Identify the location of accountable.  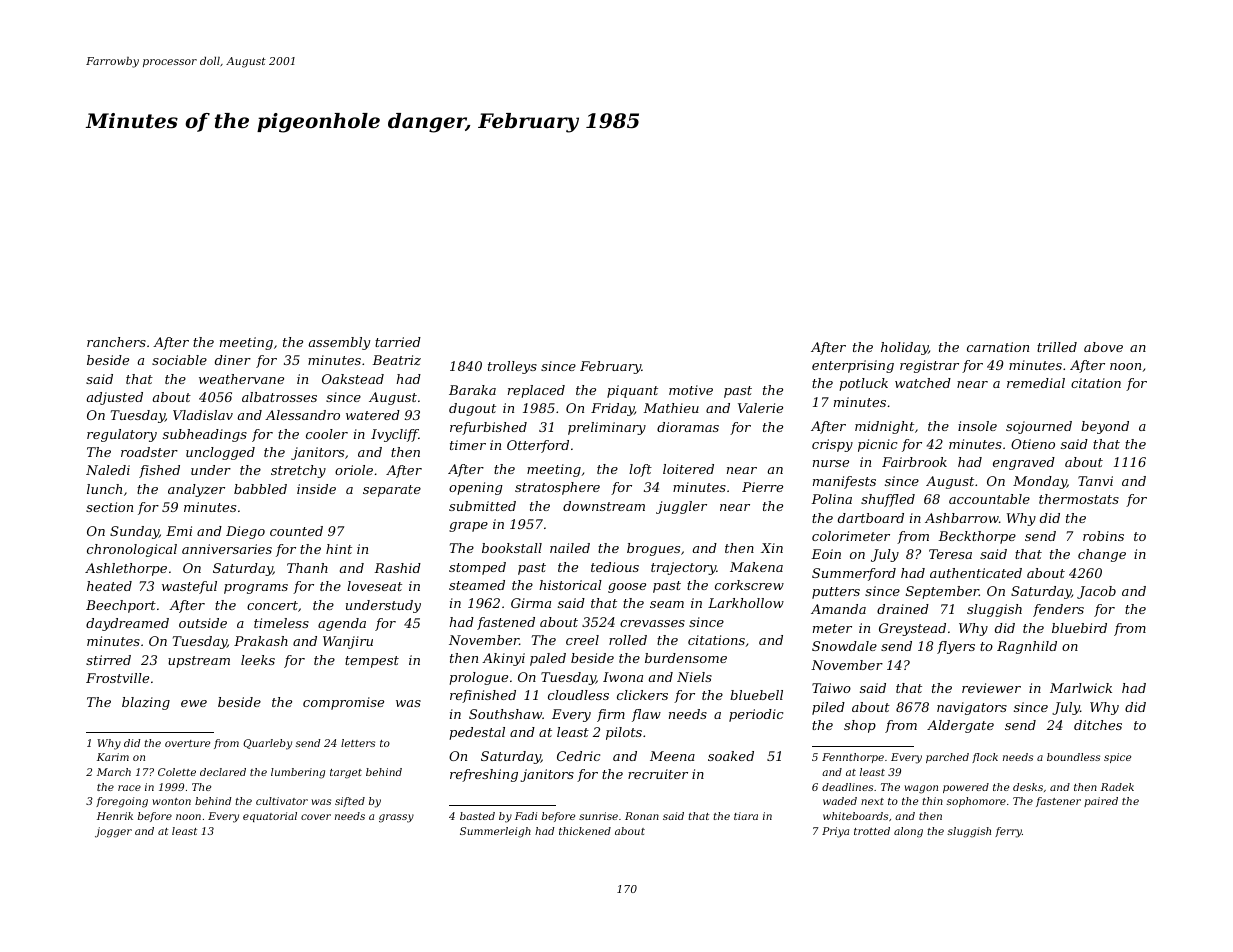
(989, 499).
